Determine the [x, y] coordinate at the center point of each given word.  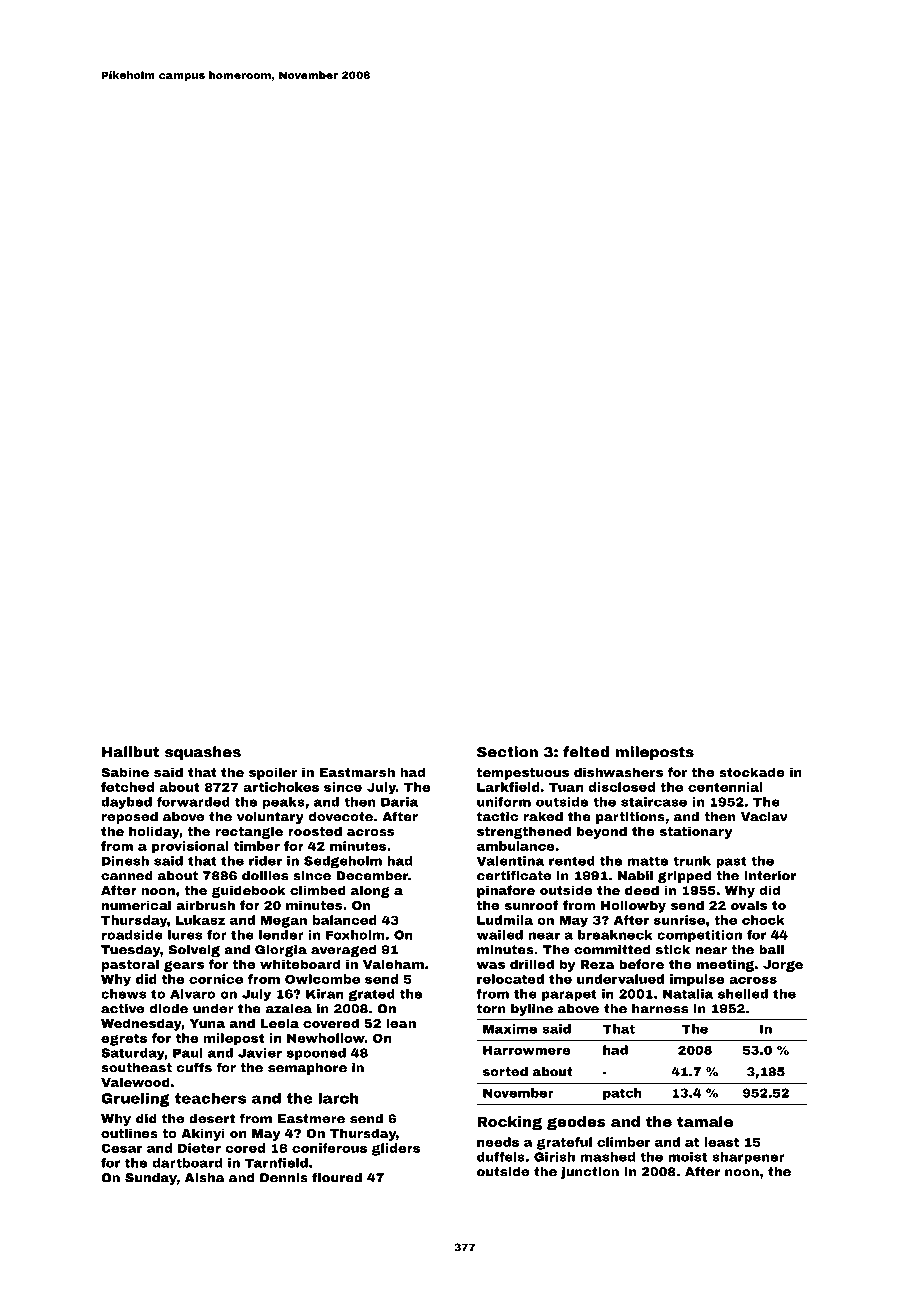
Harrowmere [527, 1050]
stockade [752, 772]
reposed [130, 818]
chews [123, 994]
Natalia [688, 994]
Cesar [121, 1148]
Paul [188, 1053]
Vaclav [764, 817]
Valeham [393, 964]
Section [507, 752]
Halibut [130, 752]
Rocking [509, 1123]
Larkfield [508, 787]
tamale [705, 1121]
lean [401, 1023]
